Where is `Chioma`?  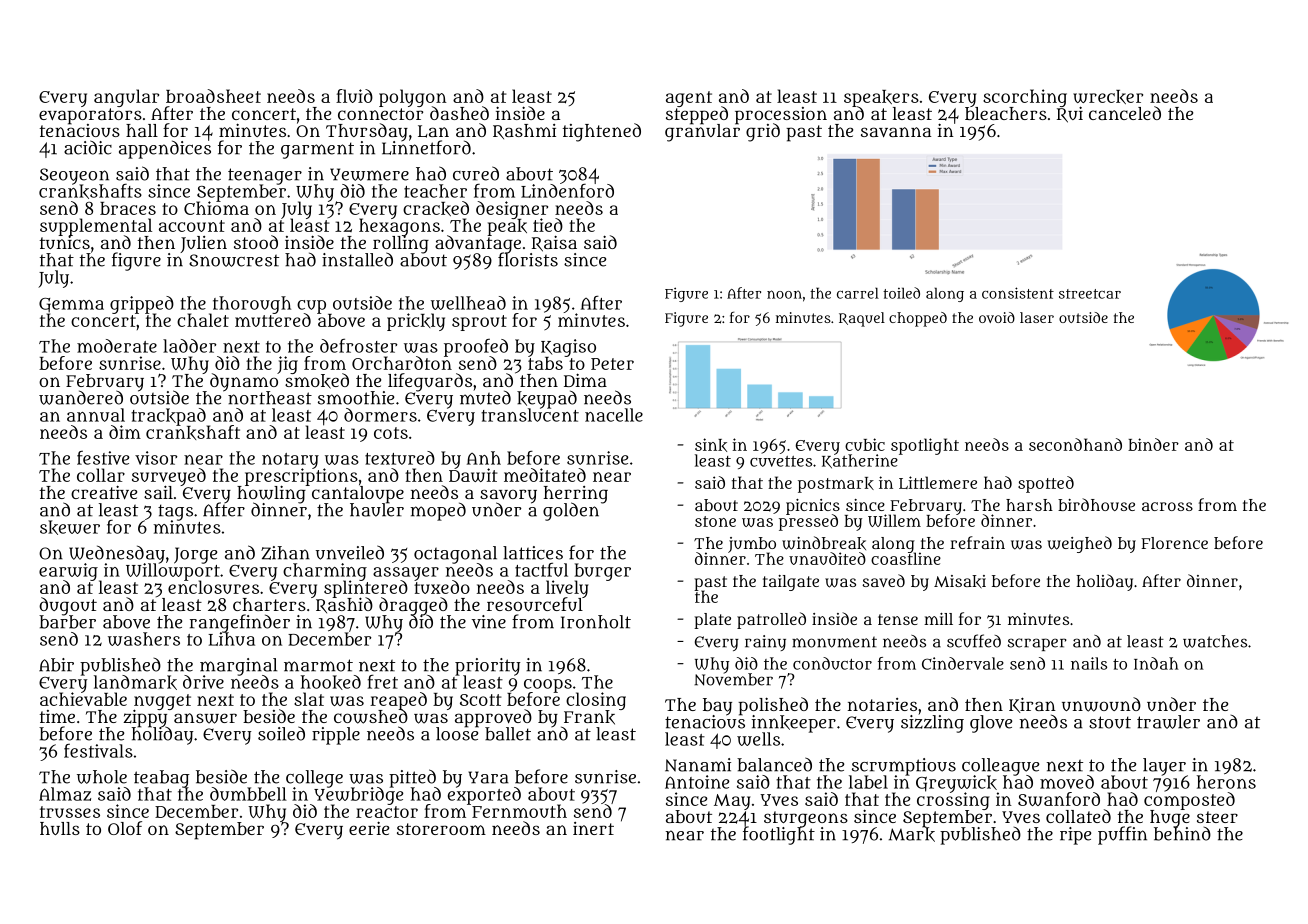 Chioma is located at coordinates (216, 208).
